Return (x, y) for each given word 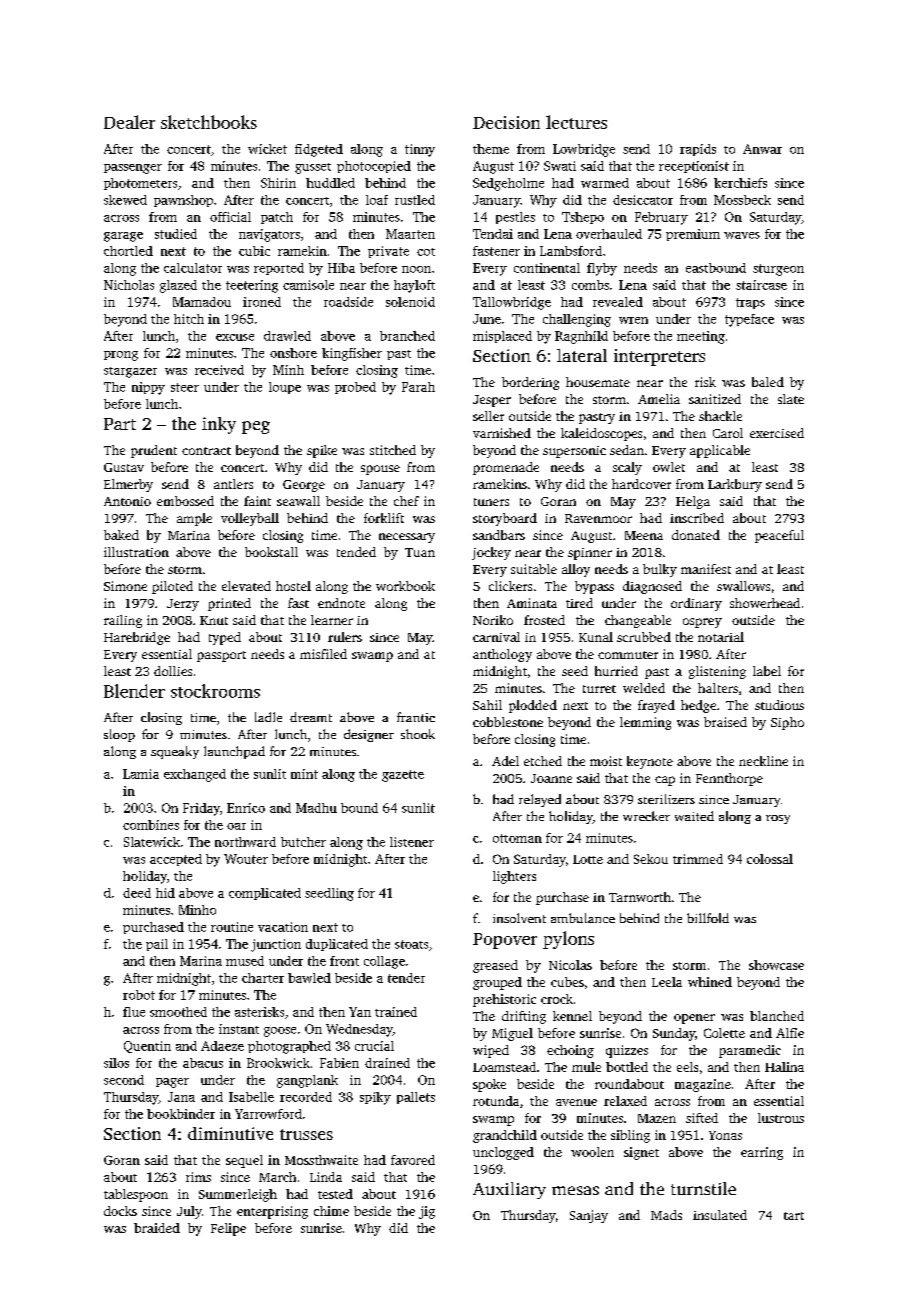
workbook (405, 586)
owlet (669, 467)
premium (693, 235)
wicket (267, 149)
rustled (415, 200)
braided (157, 1228)
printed (229, 604)
